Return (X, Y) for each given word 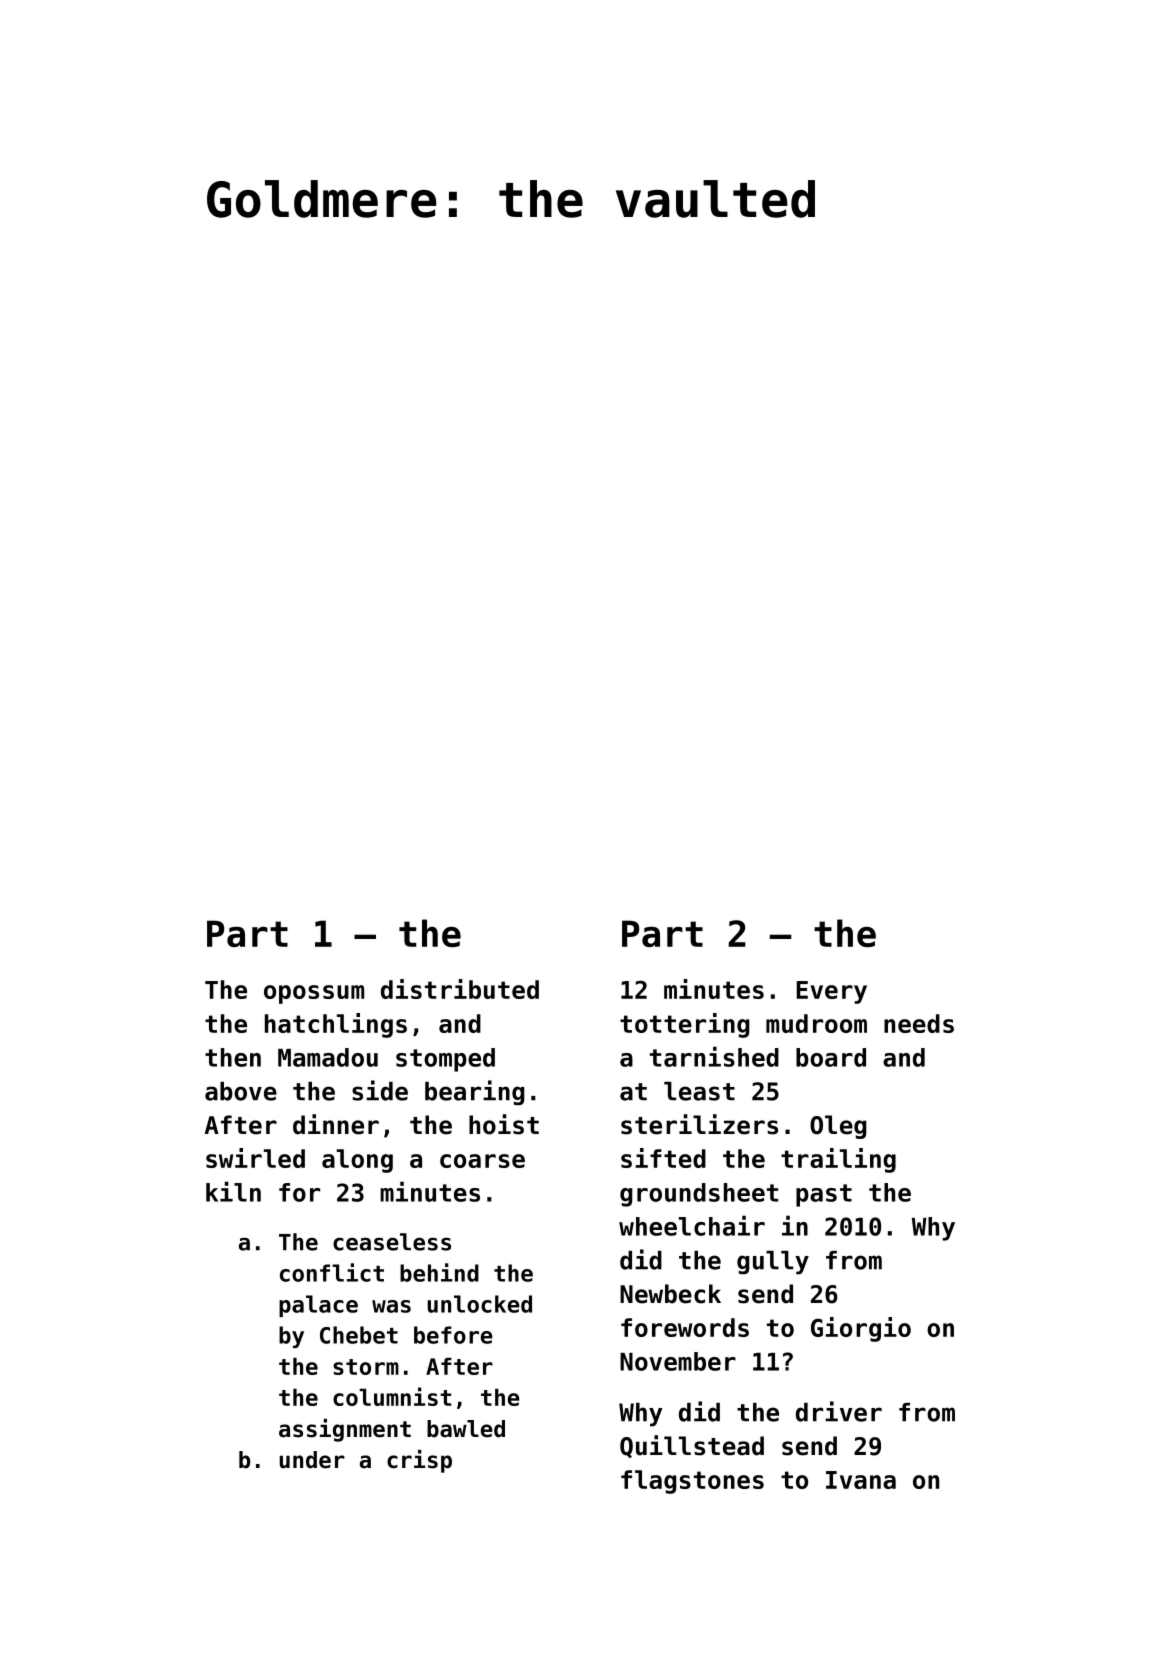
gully (773, 1263)
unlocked (479, 1304)
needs (919, 1023)
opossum (314, 994)
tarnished (714, 1056)
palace (318, 1306)
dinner (336, 1124)
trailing (838, 1160)
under (312, 1460)
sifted (663, 1158)
